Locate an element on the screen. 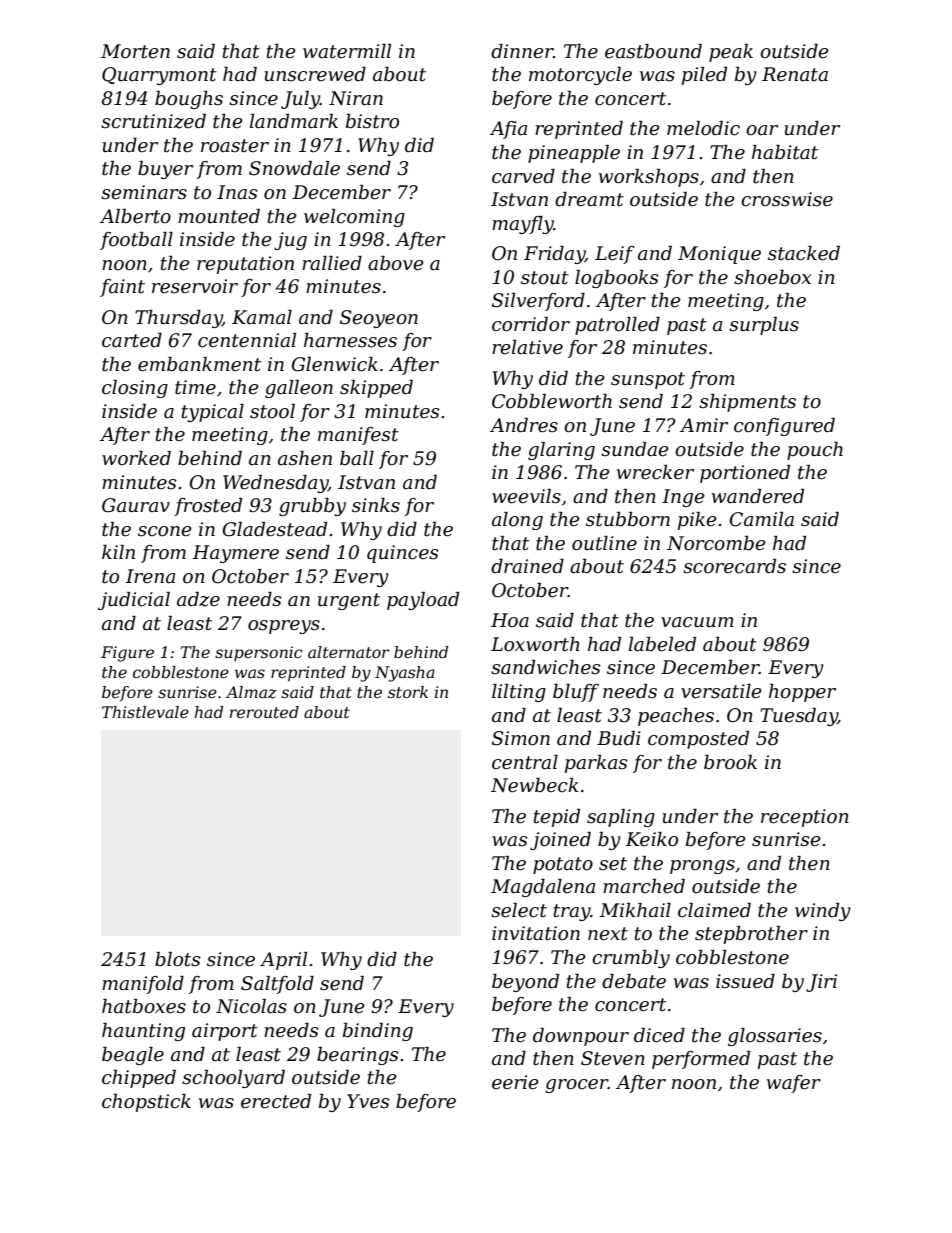 The height and width of the screenshot is (1233, 952). judicial is located at coordinates (134, 601).
